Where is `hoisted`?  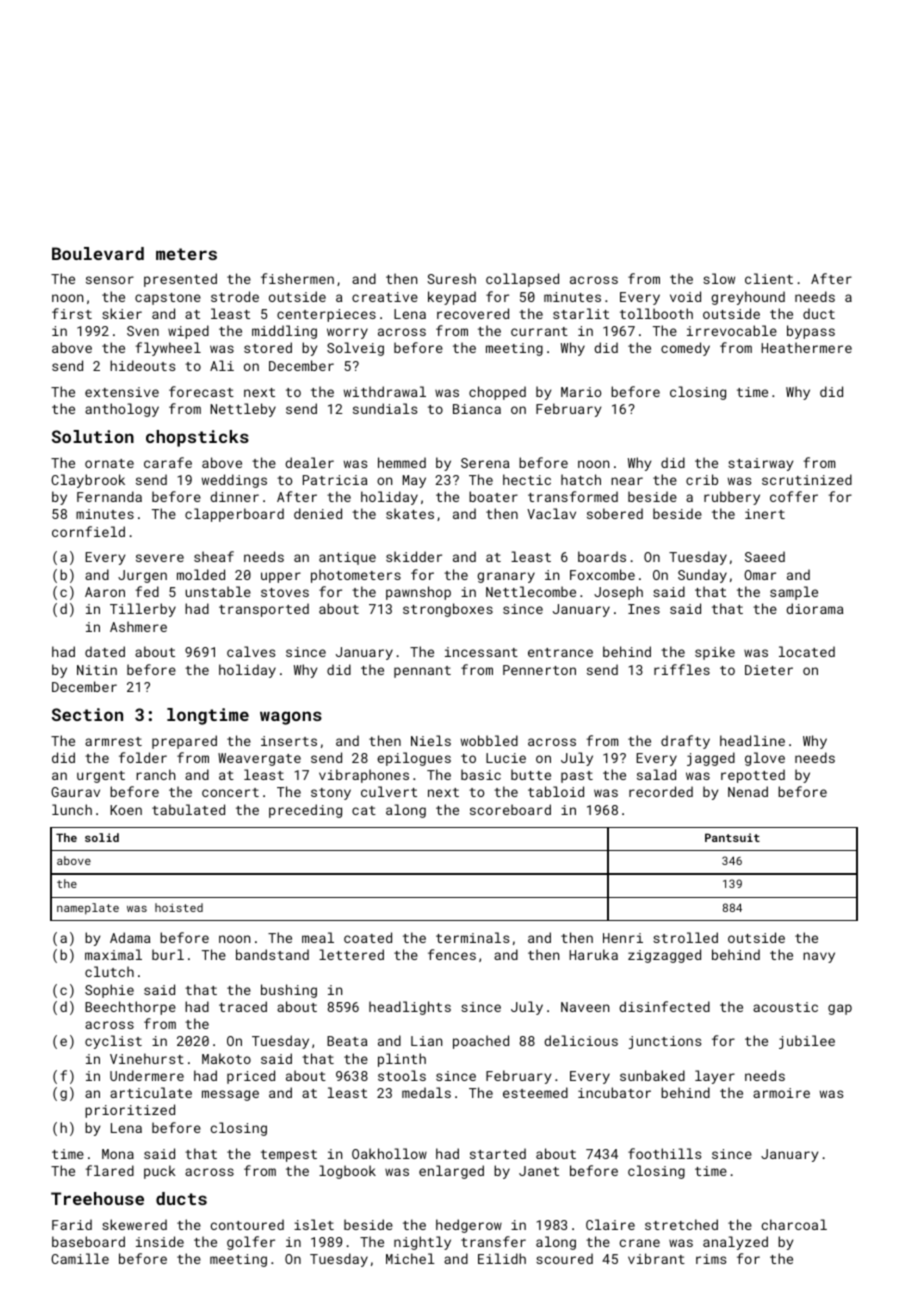 hoisted is located at coordinates (179, 907).
